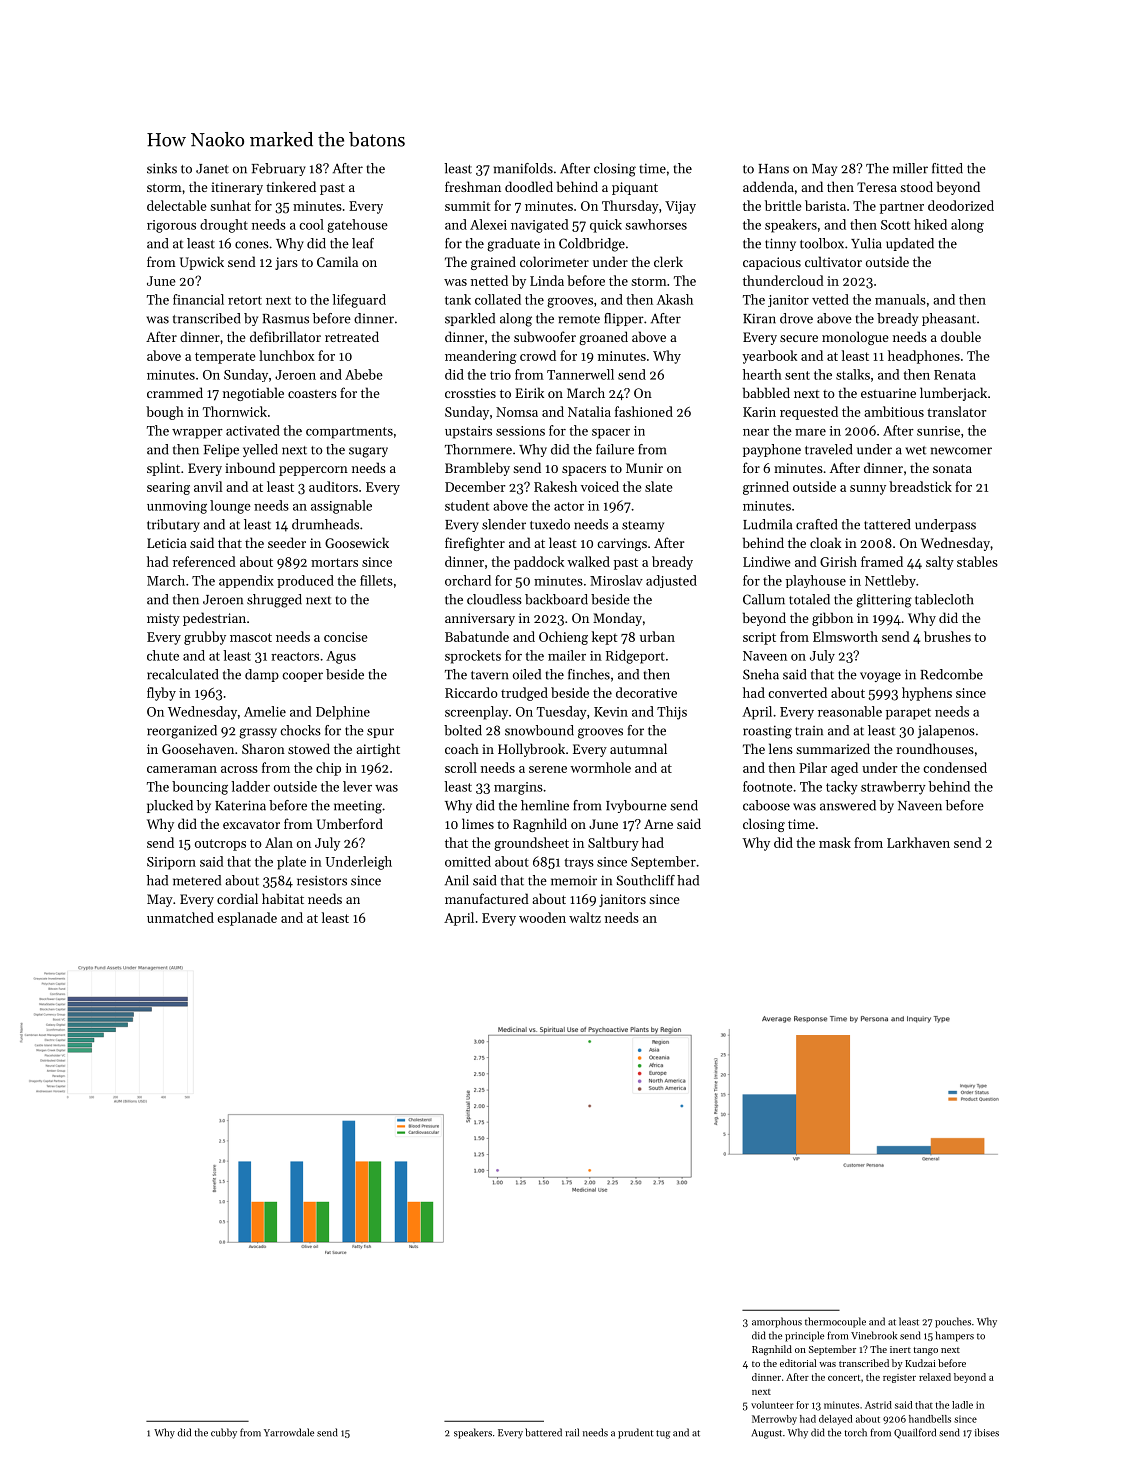 This screenshot has width=1146, height=1483. What do you see at coordinates (773, 169) in the screenshot?
I see `Hans` at bounding box center [773, 169].
